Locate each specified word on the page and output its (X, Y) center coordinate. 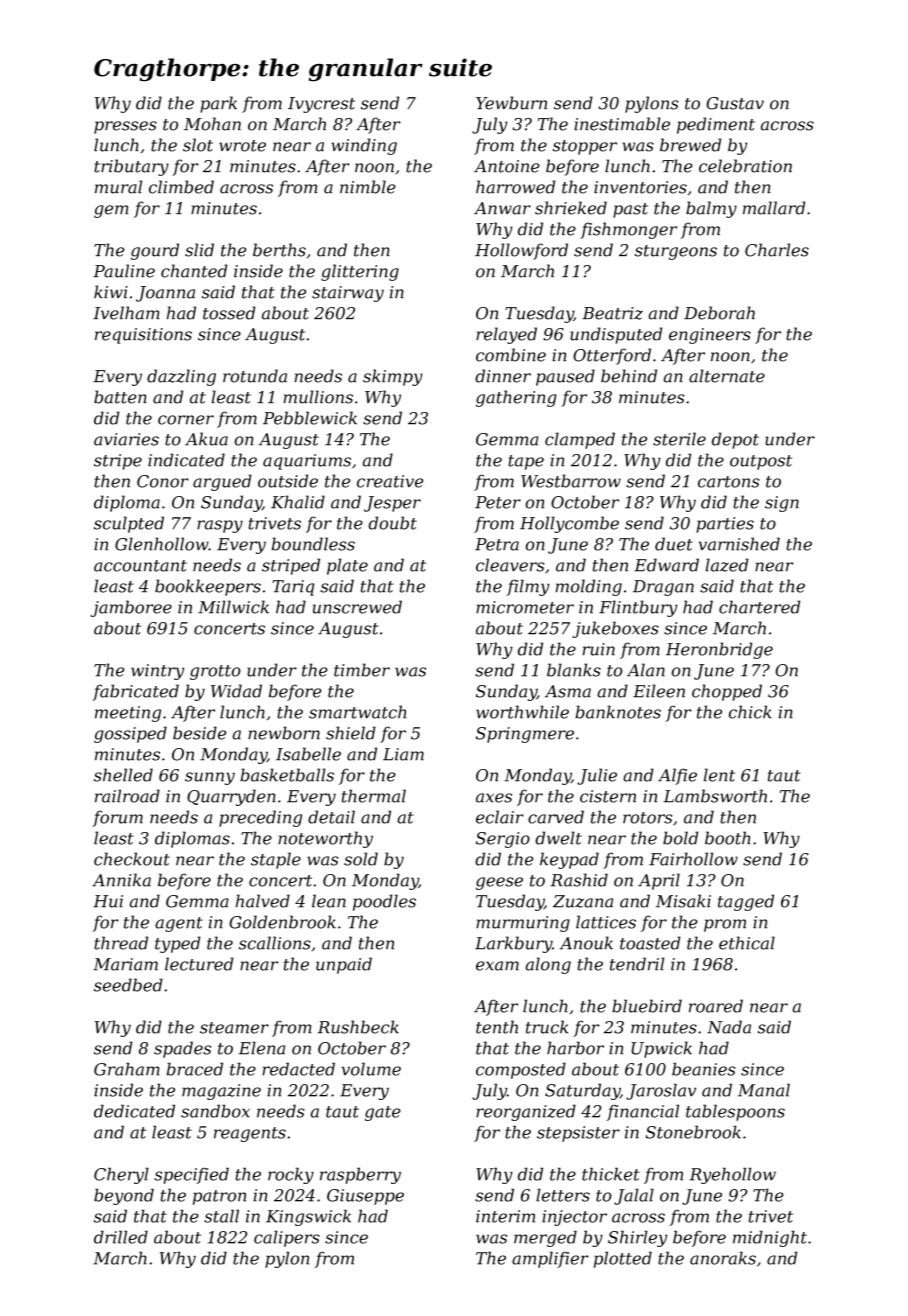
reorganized (526, 1112)
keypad (569, 860)
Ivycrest (321, 105)
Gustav (735, 103)
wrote (242, 146)
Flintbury (638, 608)
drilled (121, 1237)
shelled (123, 775)
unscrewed (357, 607)
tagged (746, 902)
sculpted (129, 524)
